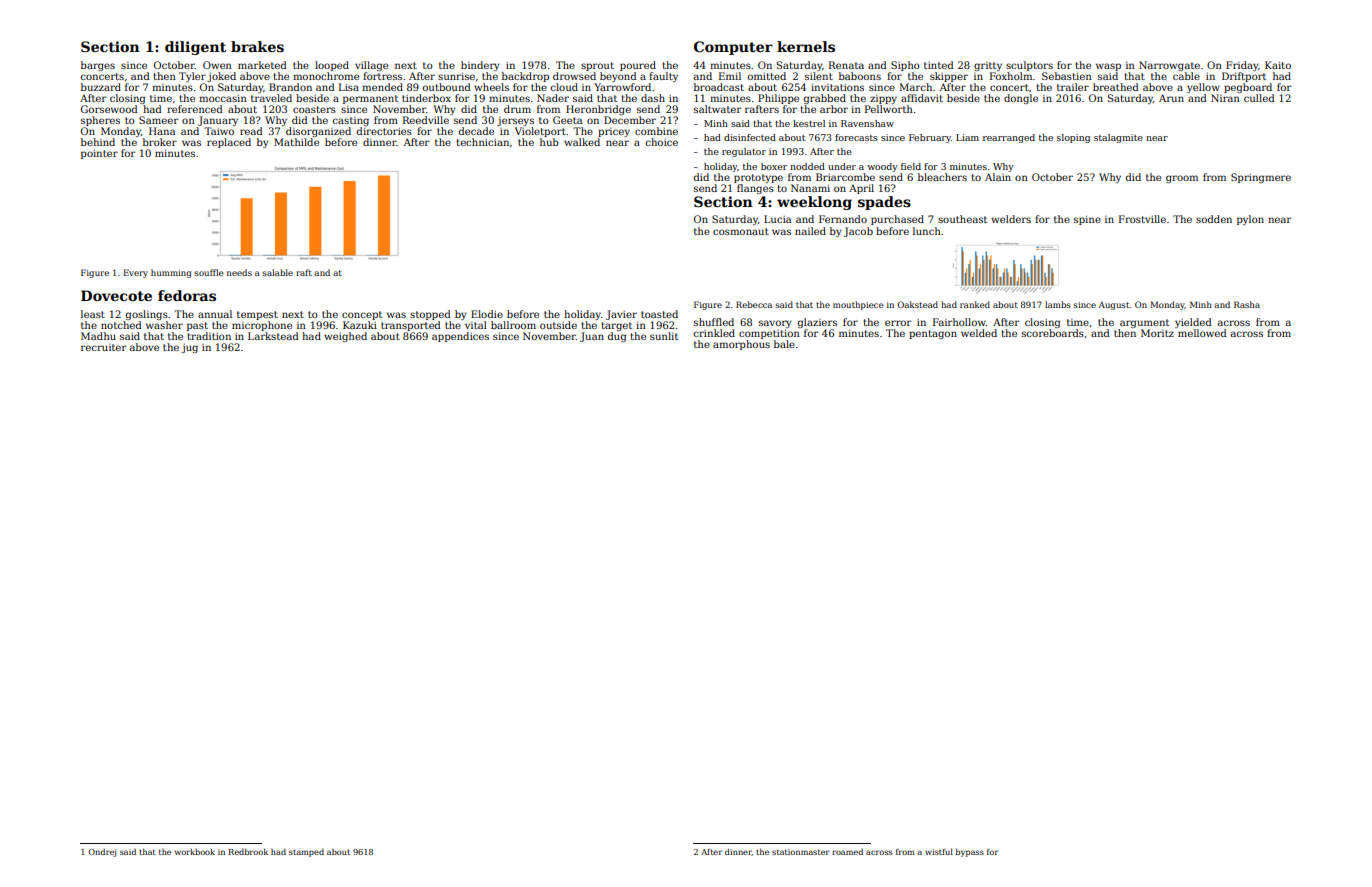 This image has height=887, width=1372. Describe the element at coordinates (195, 852) in the image. I see `workbook` at that location.
